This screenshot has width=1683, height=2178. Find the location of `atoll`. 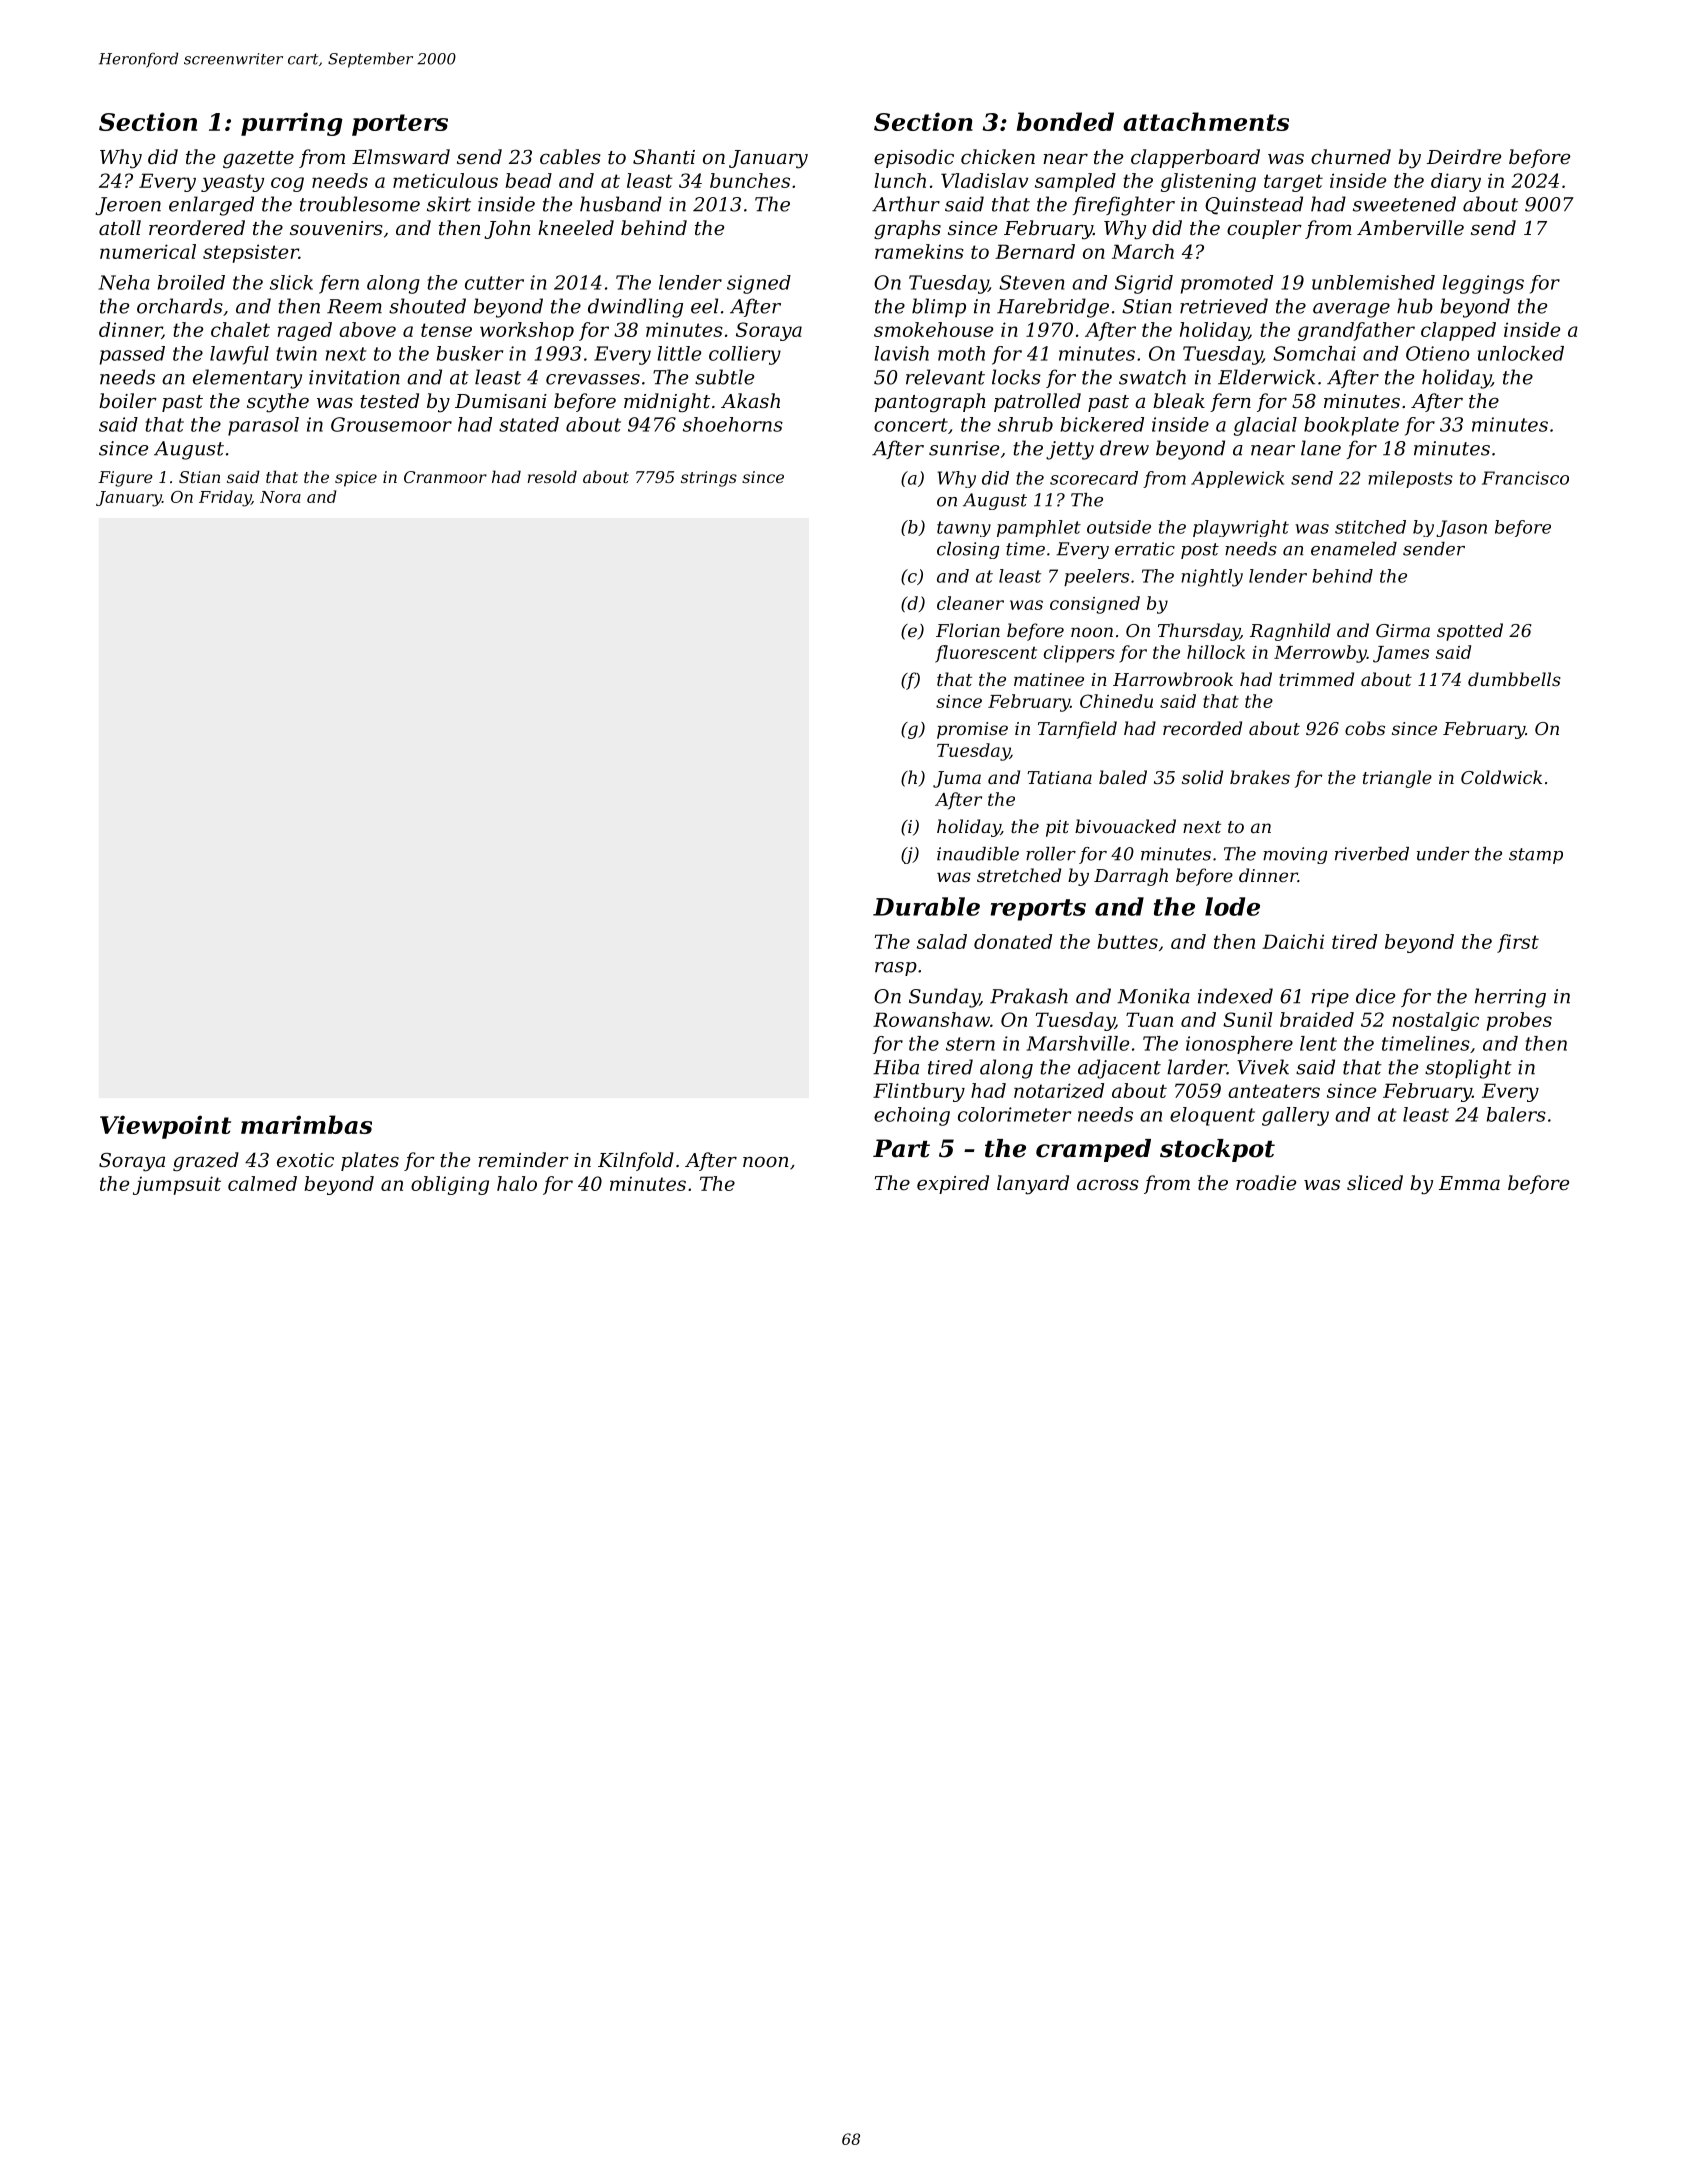

atoll is located at coordinates (120, 227).
